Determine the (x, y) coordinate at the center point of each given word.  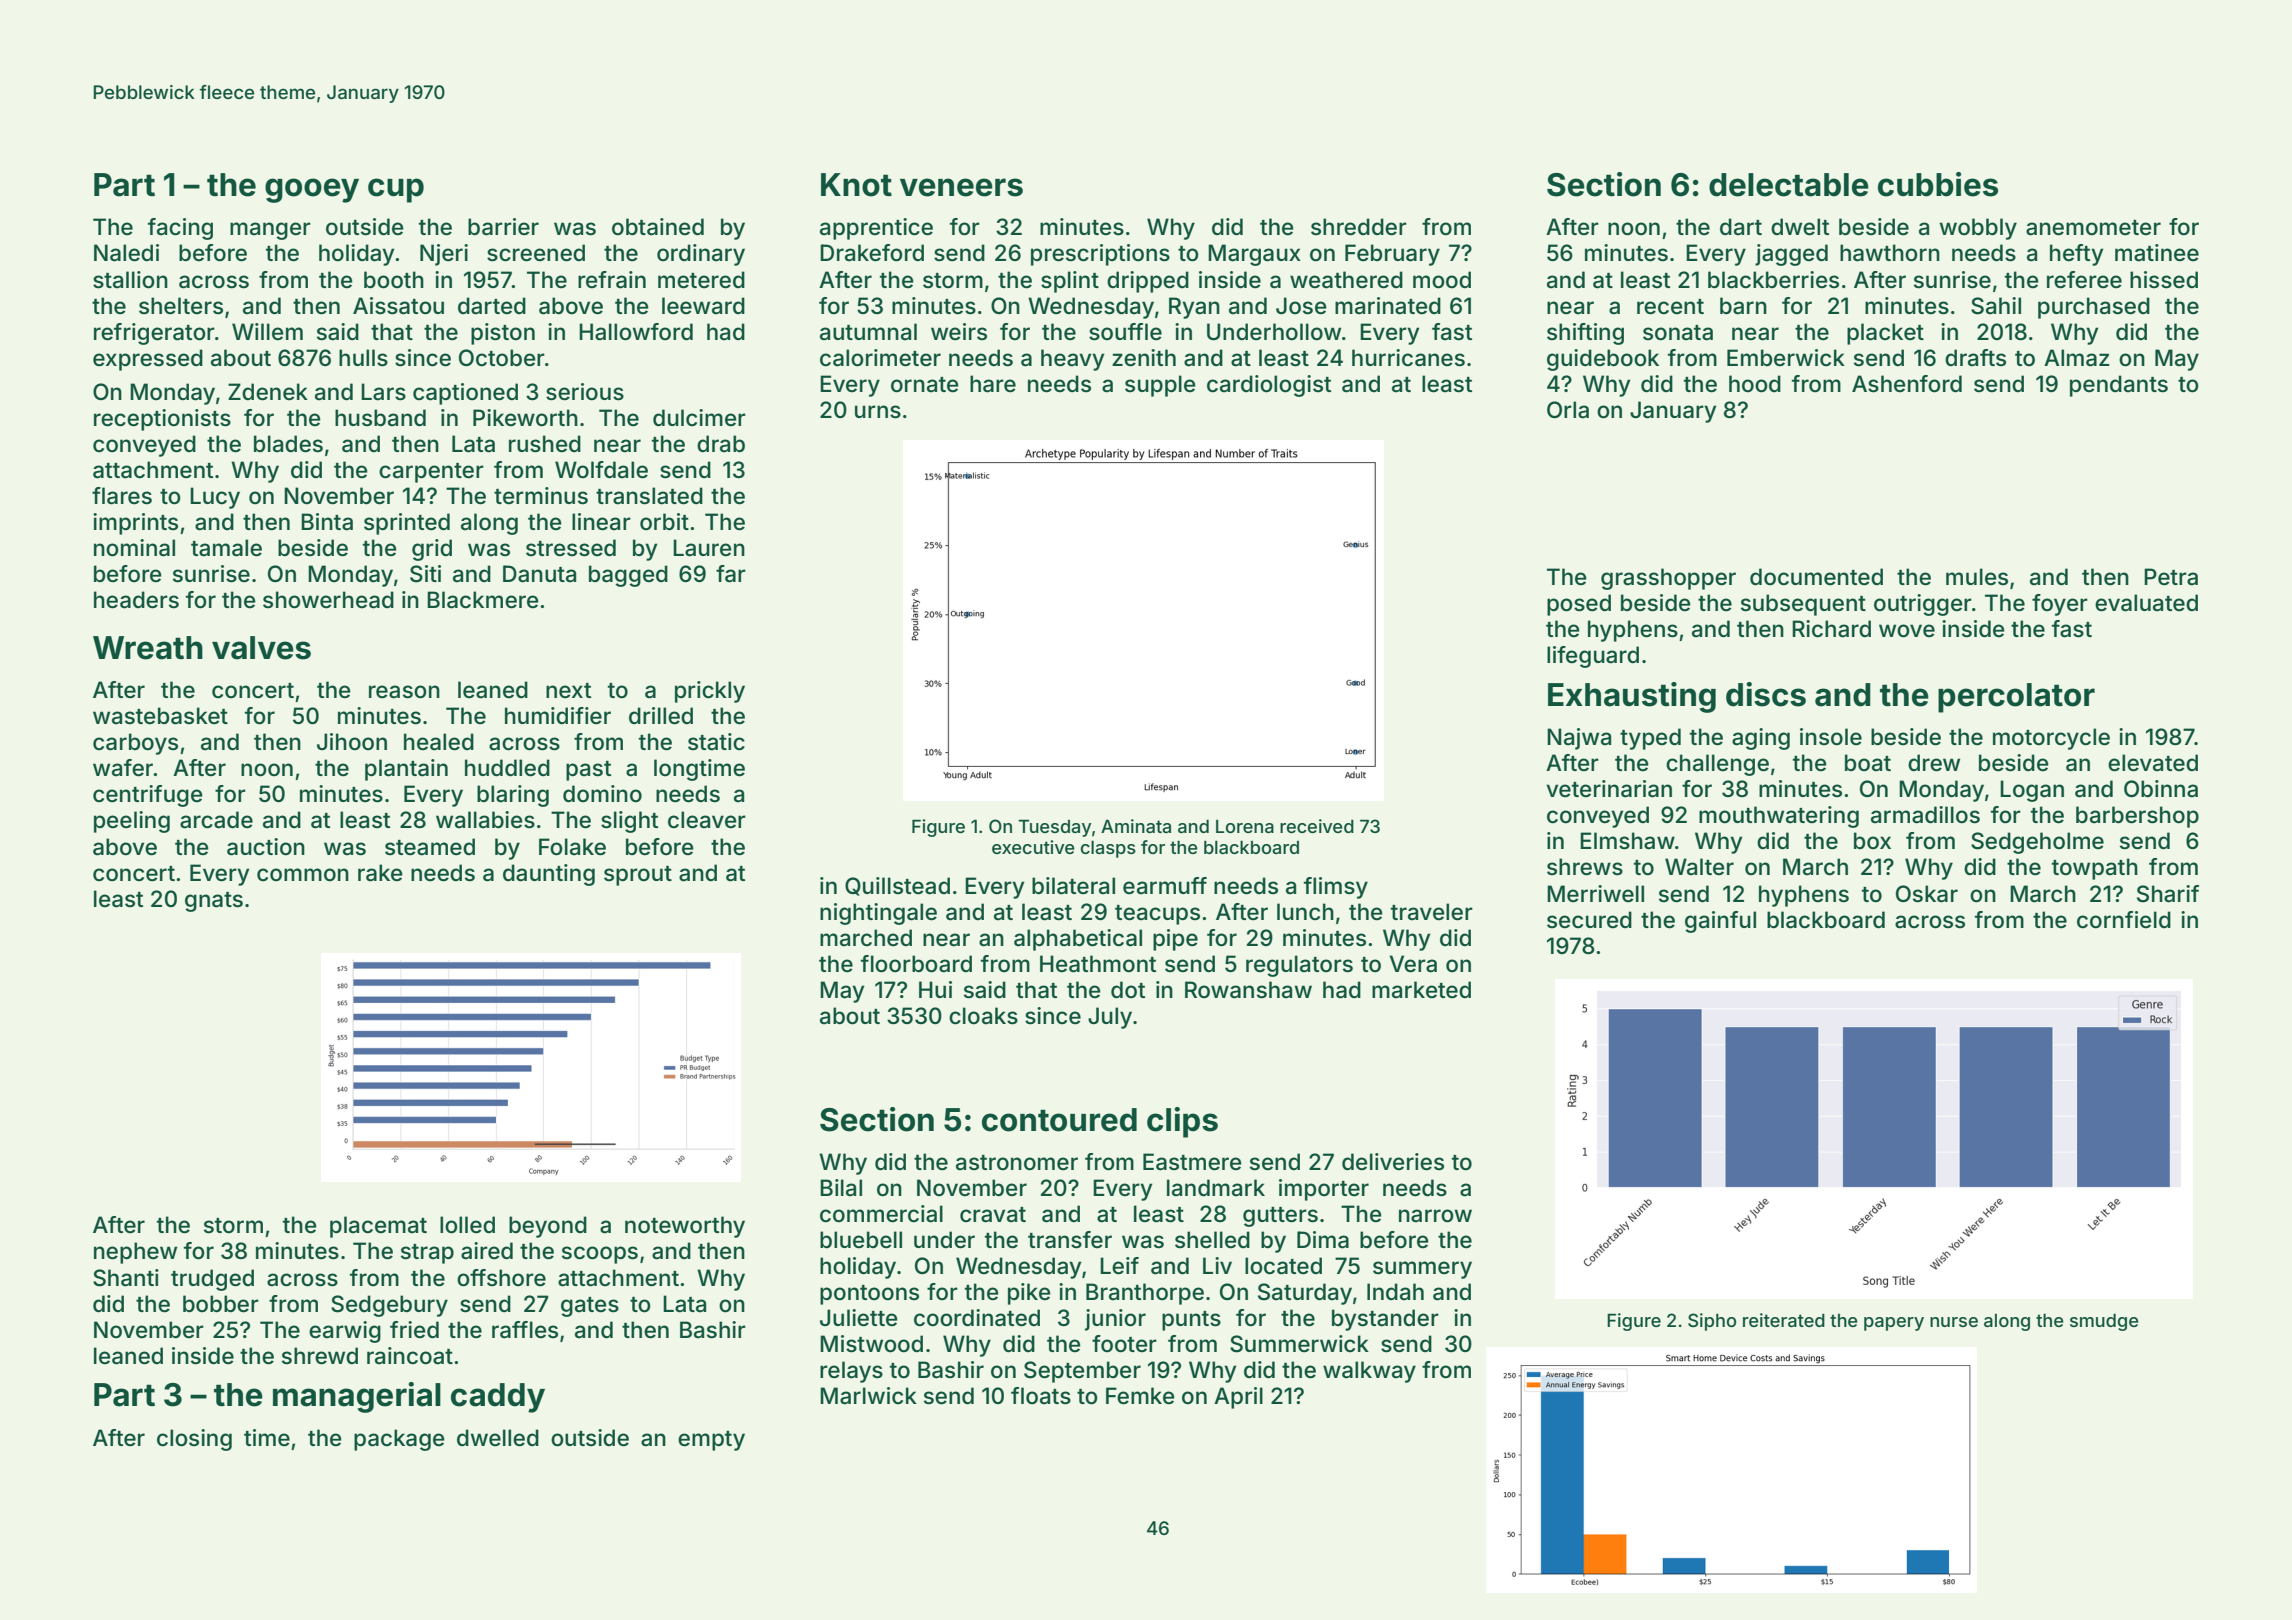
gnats (214, 902)
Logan (2032, 791)
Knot (856, 185)
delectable (1789, 185)
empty (711, 1441)
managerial (357, 1397)
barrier (503, 227)
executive (1033, 847)
